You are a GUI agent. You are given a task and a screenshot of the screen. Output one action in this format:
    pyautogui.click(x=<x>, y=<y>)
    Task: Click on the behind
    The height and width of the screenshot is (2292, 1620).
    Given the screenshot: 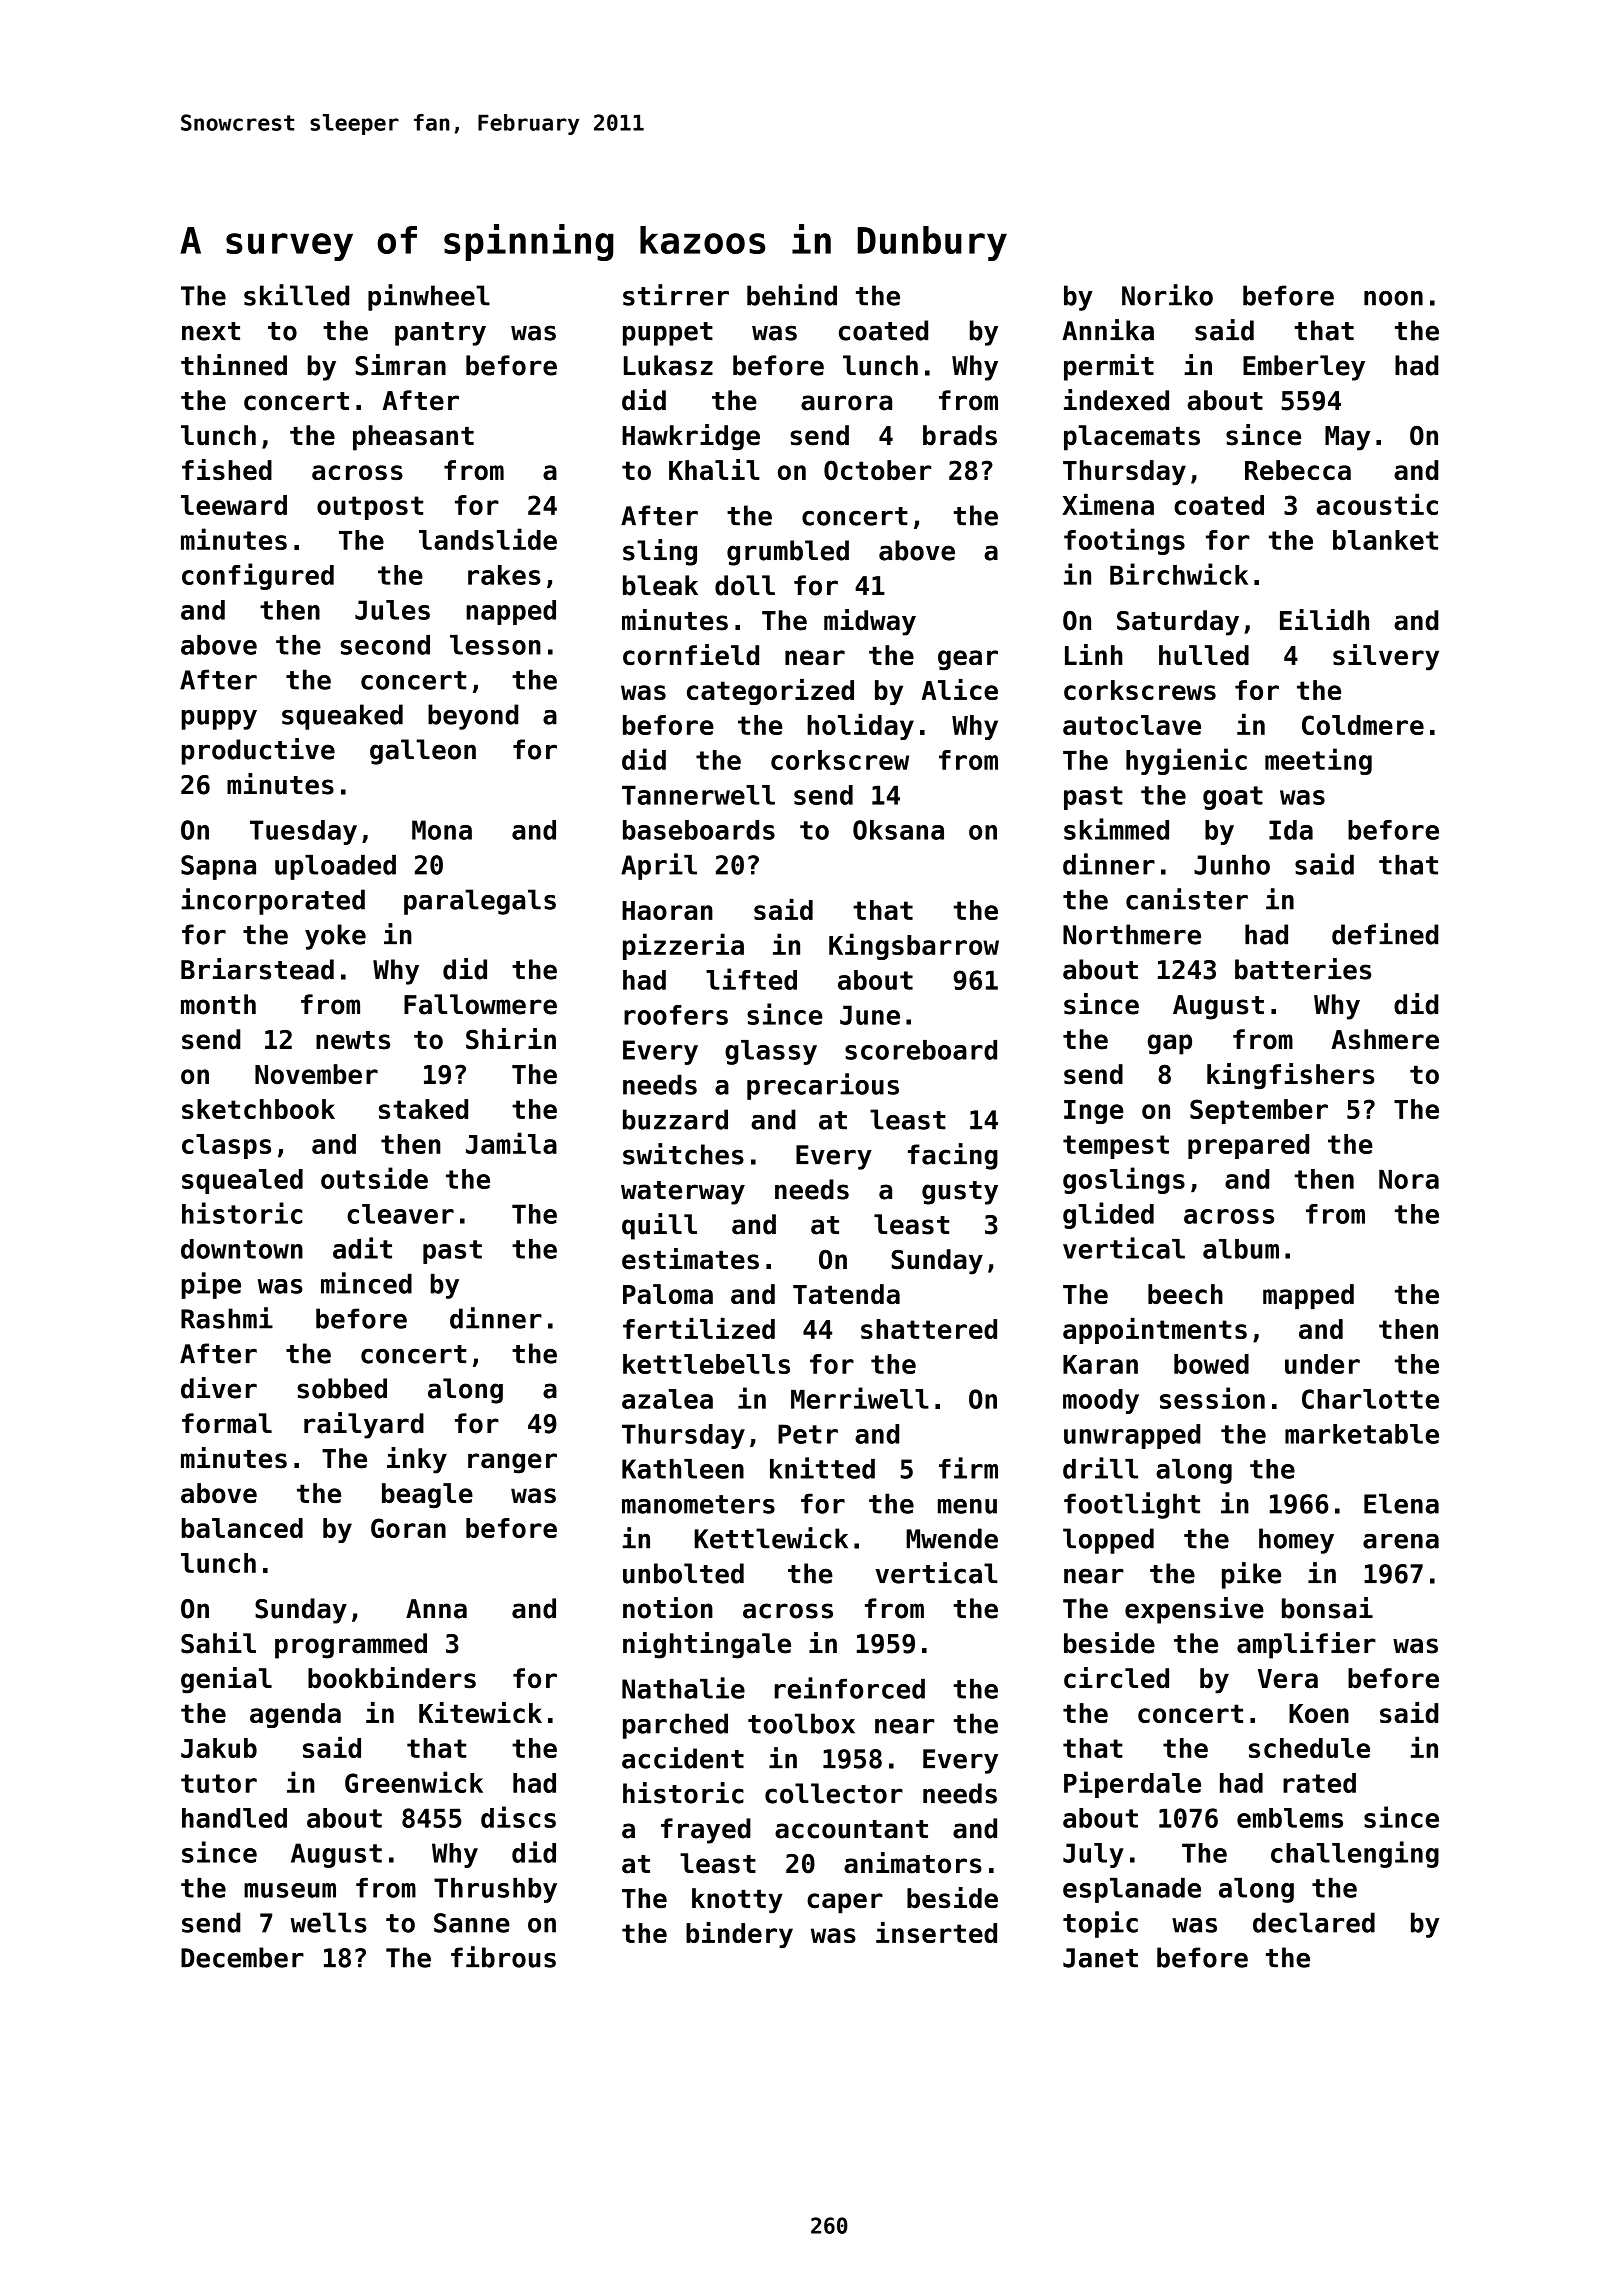 What is the action you would take?
    pyautogui.click(x=792, y=295)
